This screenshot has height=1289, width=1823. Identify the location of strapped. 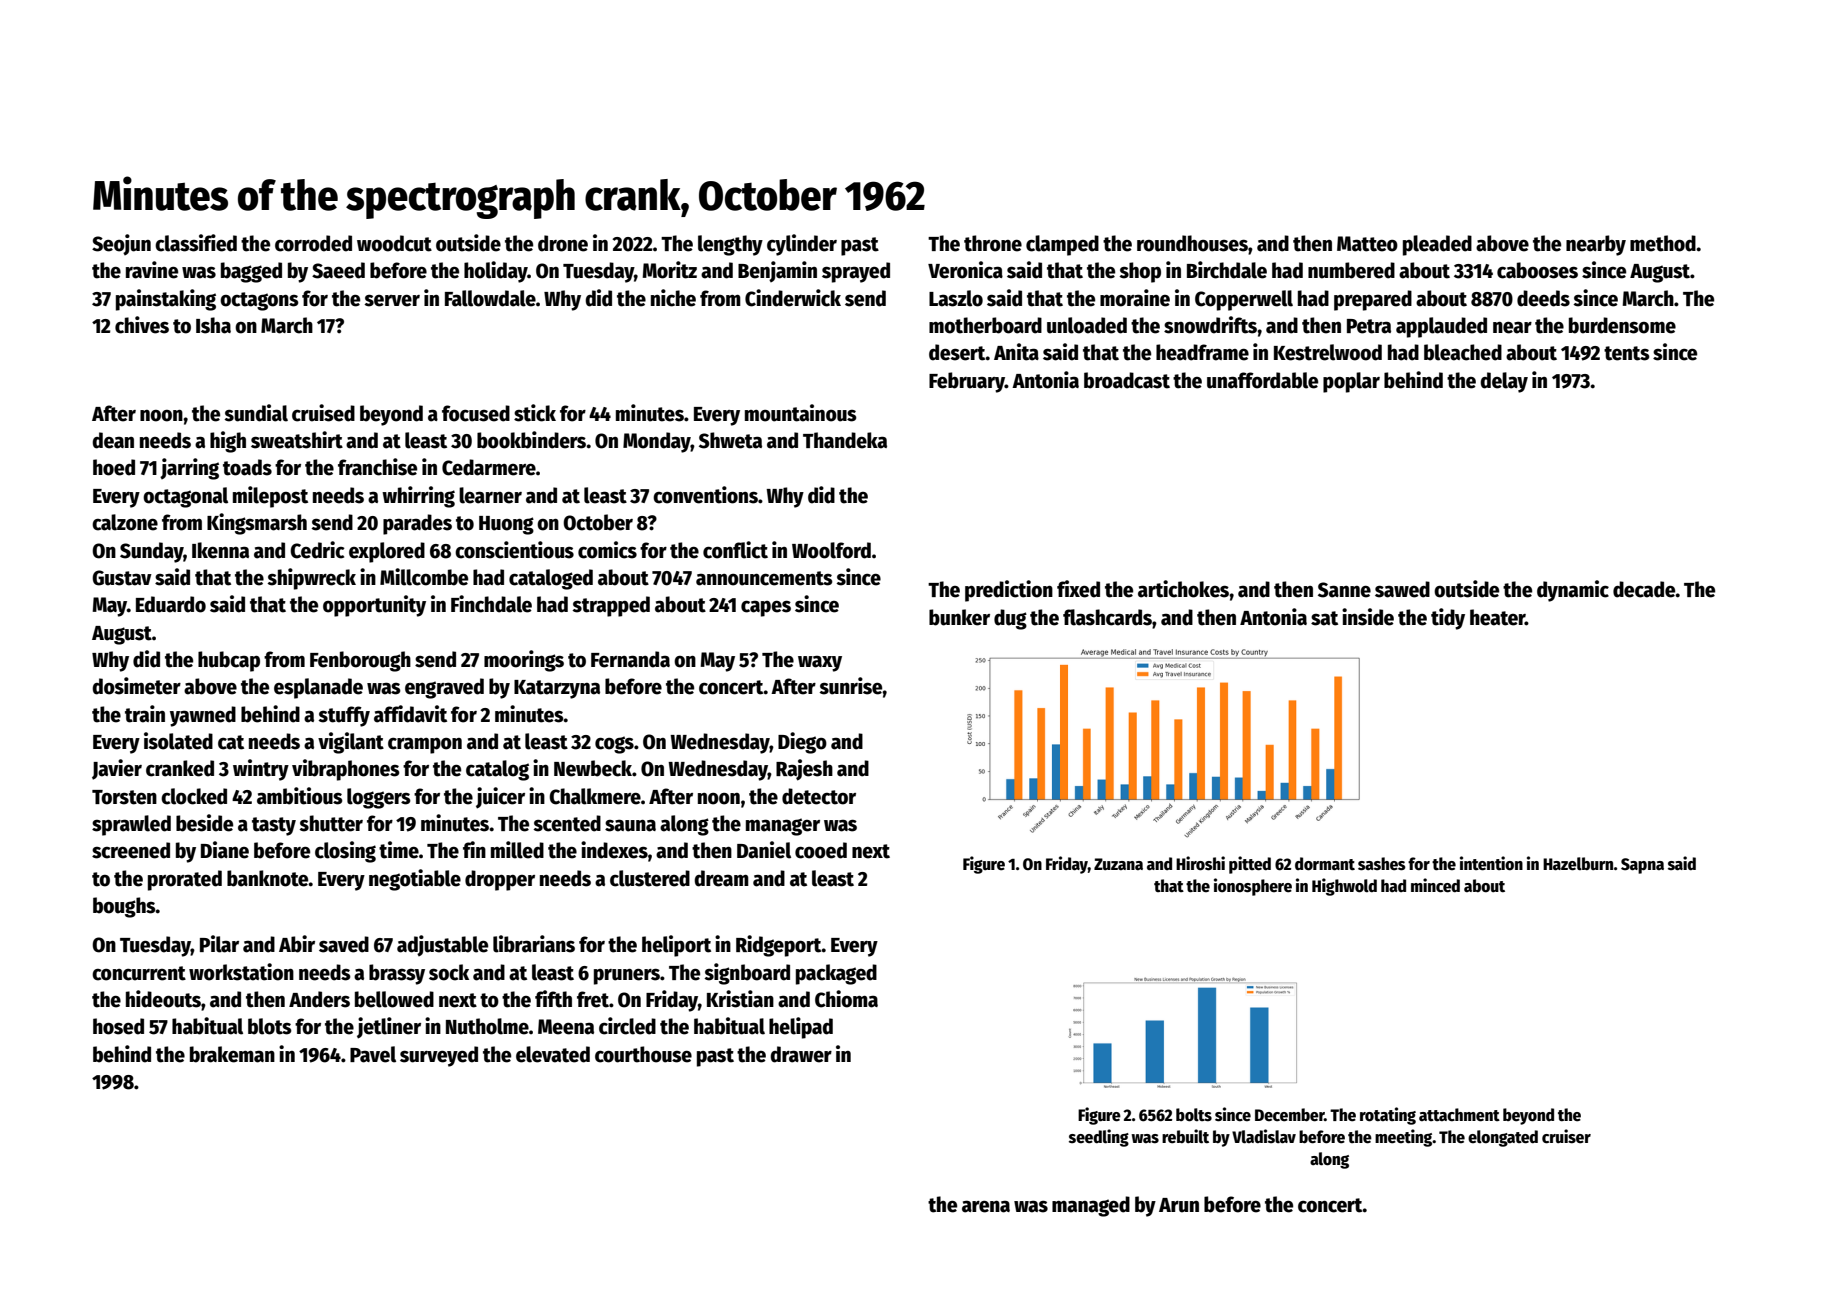
(611, 606).
